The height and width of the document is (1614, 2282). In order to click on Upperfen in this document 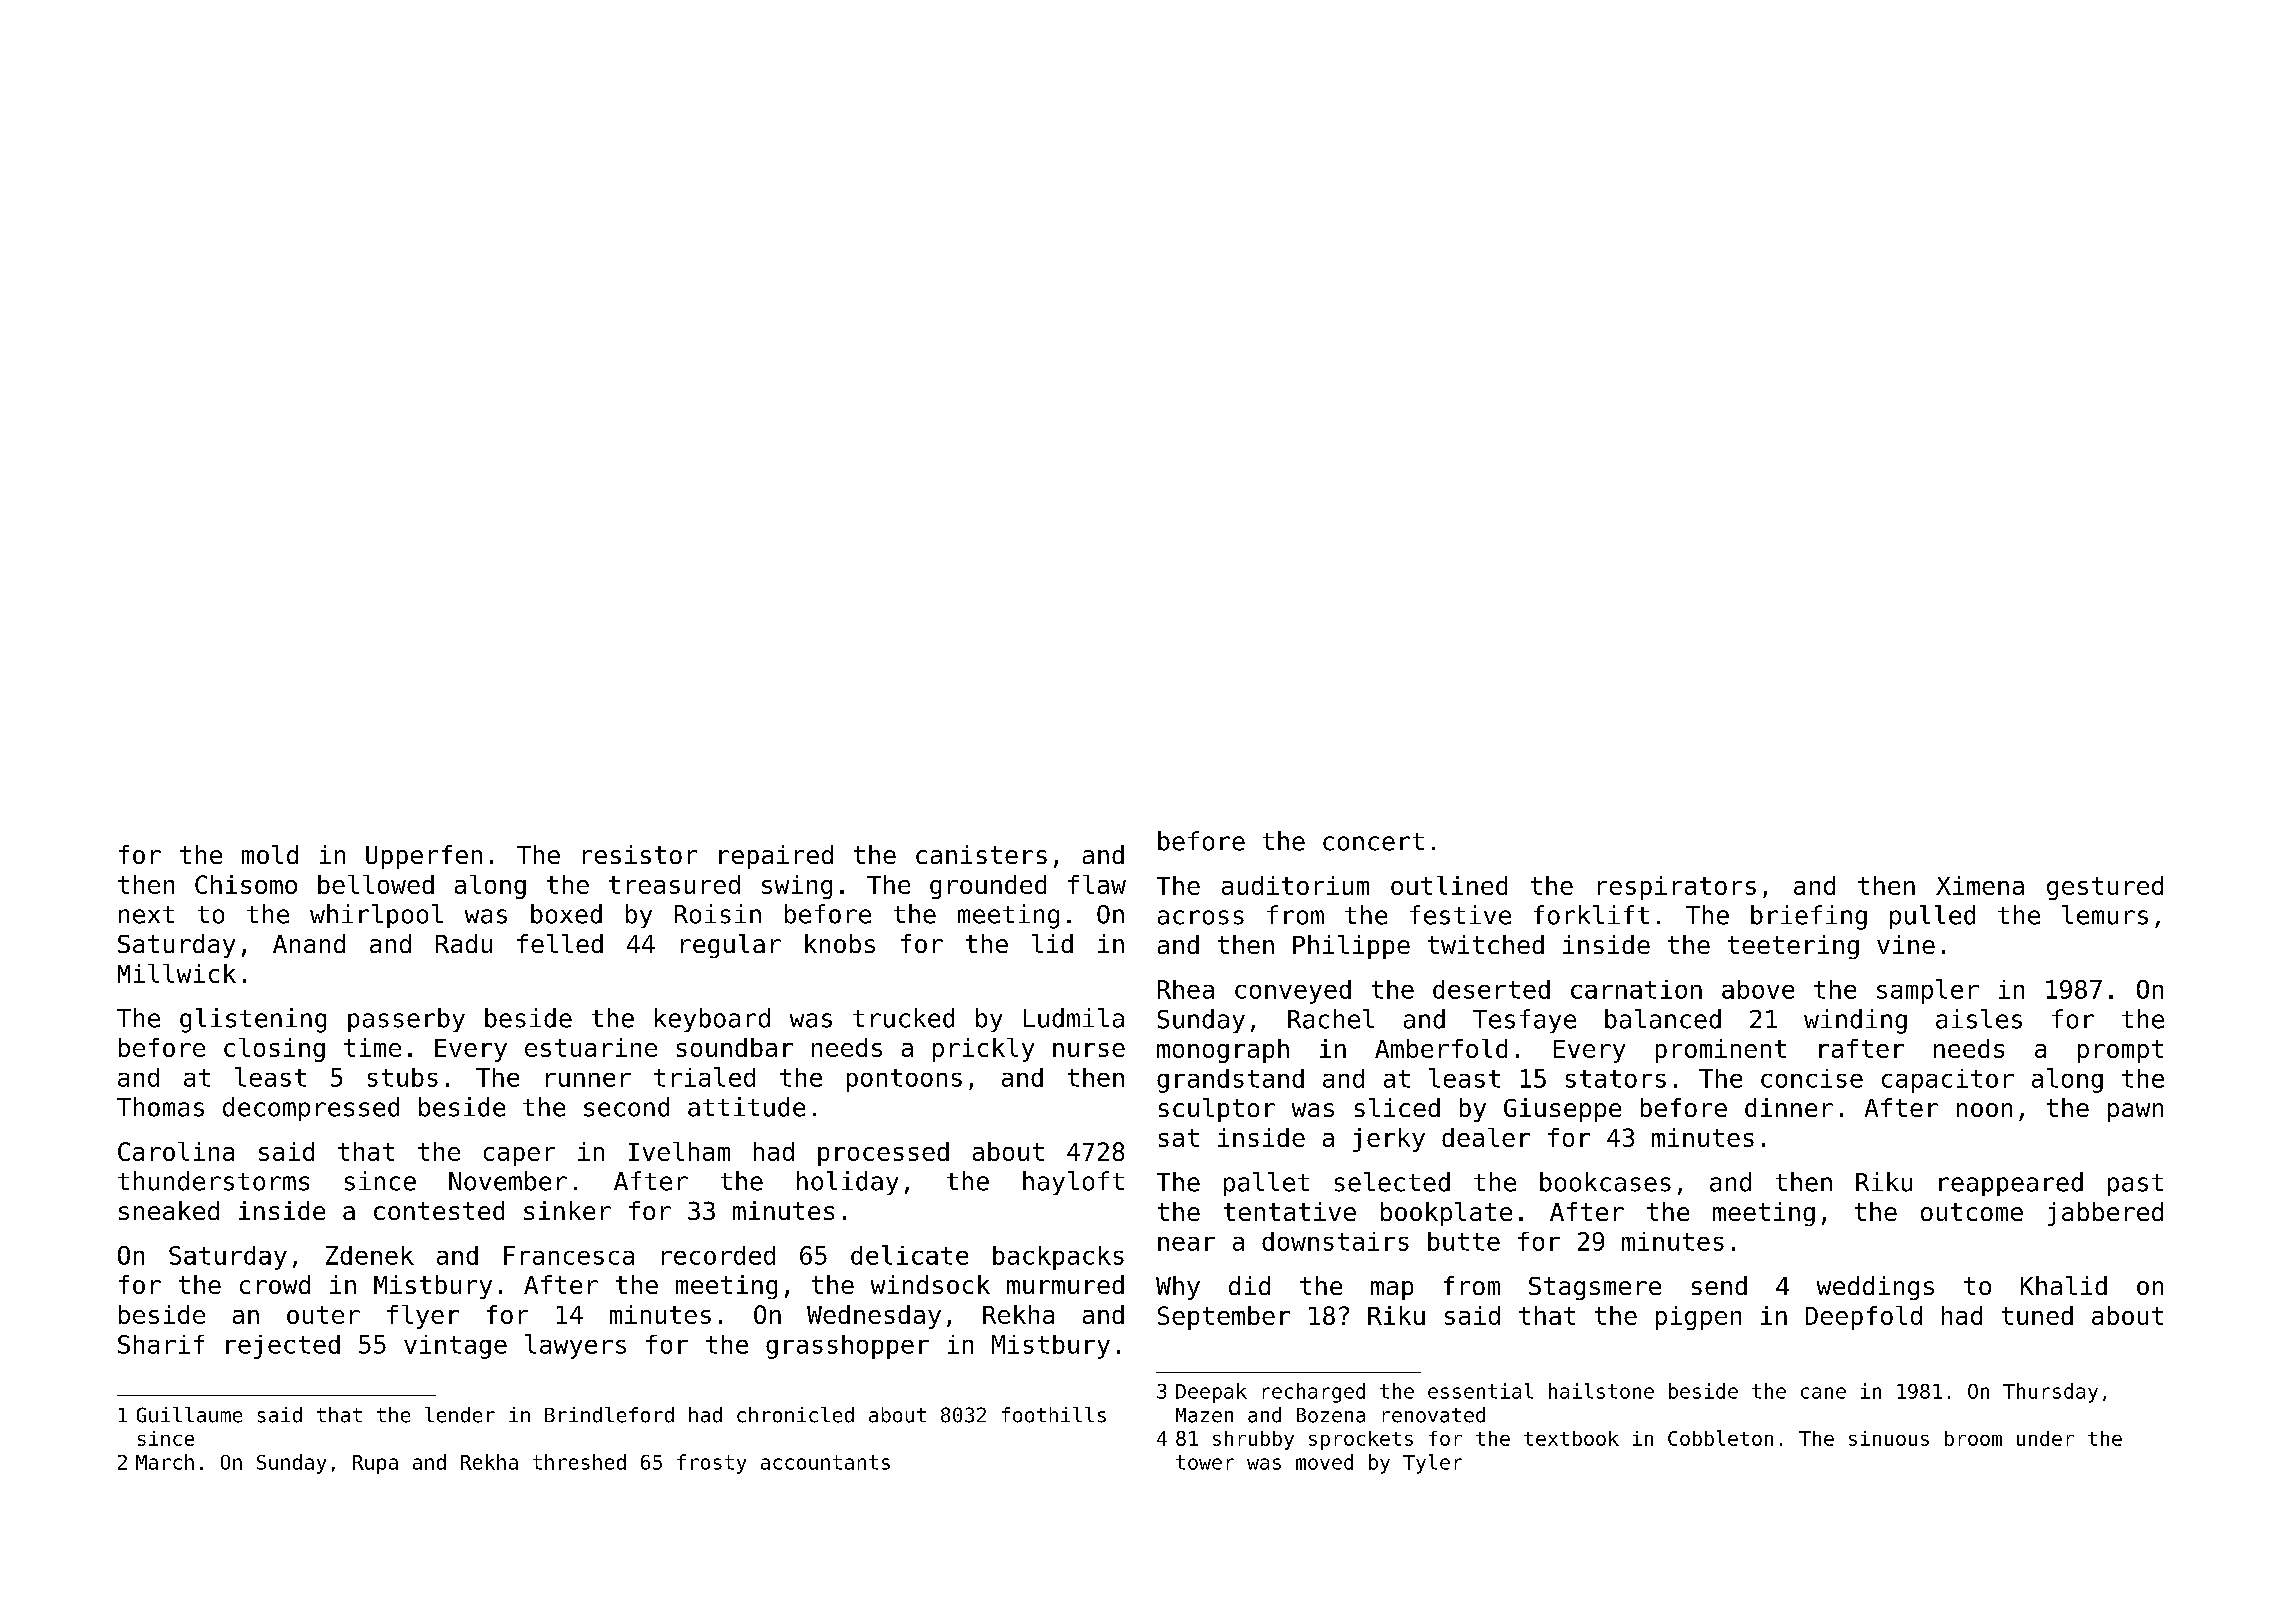, I will do `click(424, 857)`.
